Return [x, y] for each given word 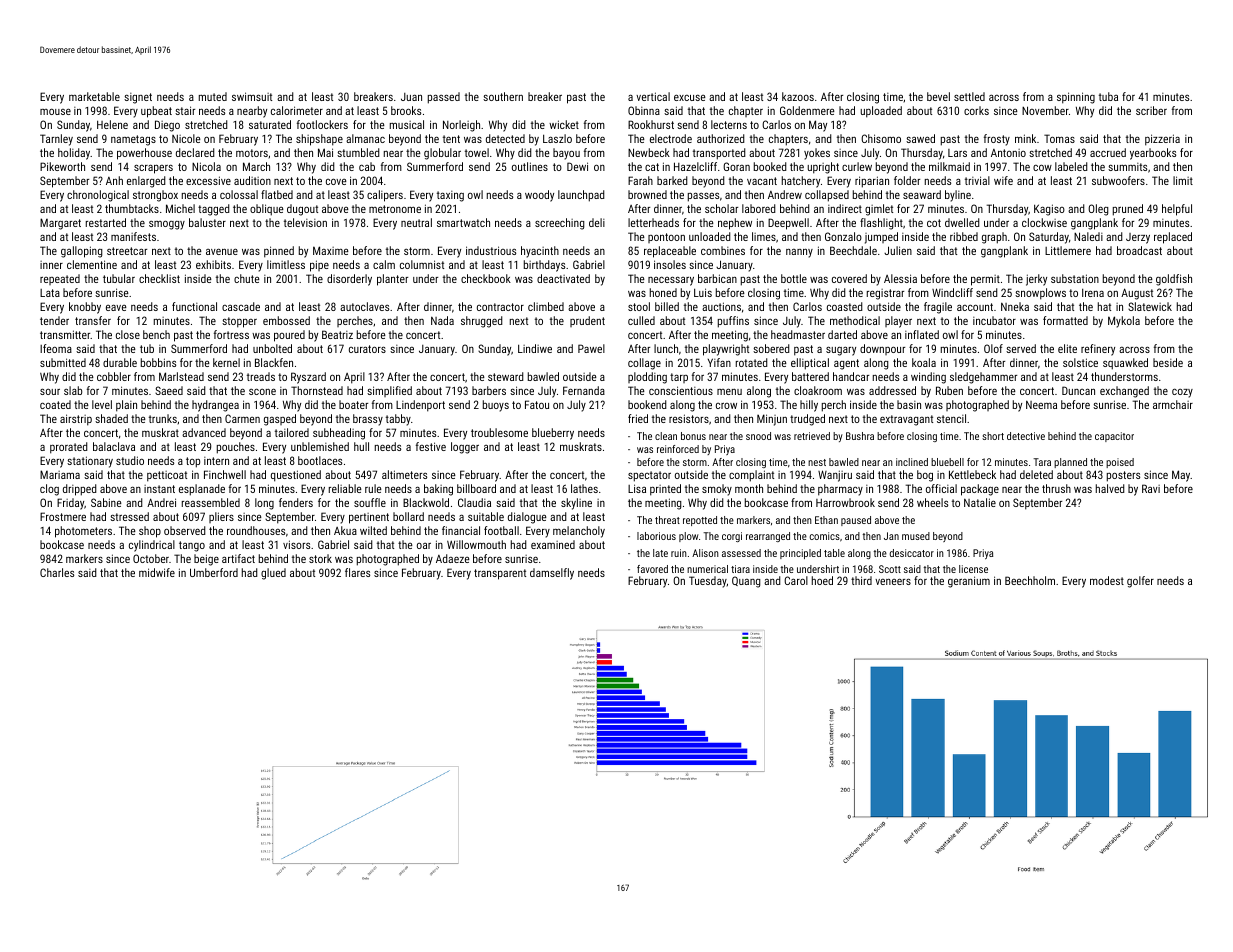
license [973, 569]
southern [503, 96]
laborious [656, 536]
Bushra [860, 436]
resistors [689, 418]
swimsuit [252, 96]
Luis [703, 292]
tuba [1108, 96]
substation [1075, 278]
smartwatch [463, 222]
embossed [286, 320]
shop [150, 532]
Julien [898, 250]
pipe [319, 266]
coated [55, 404]
